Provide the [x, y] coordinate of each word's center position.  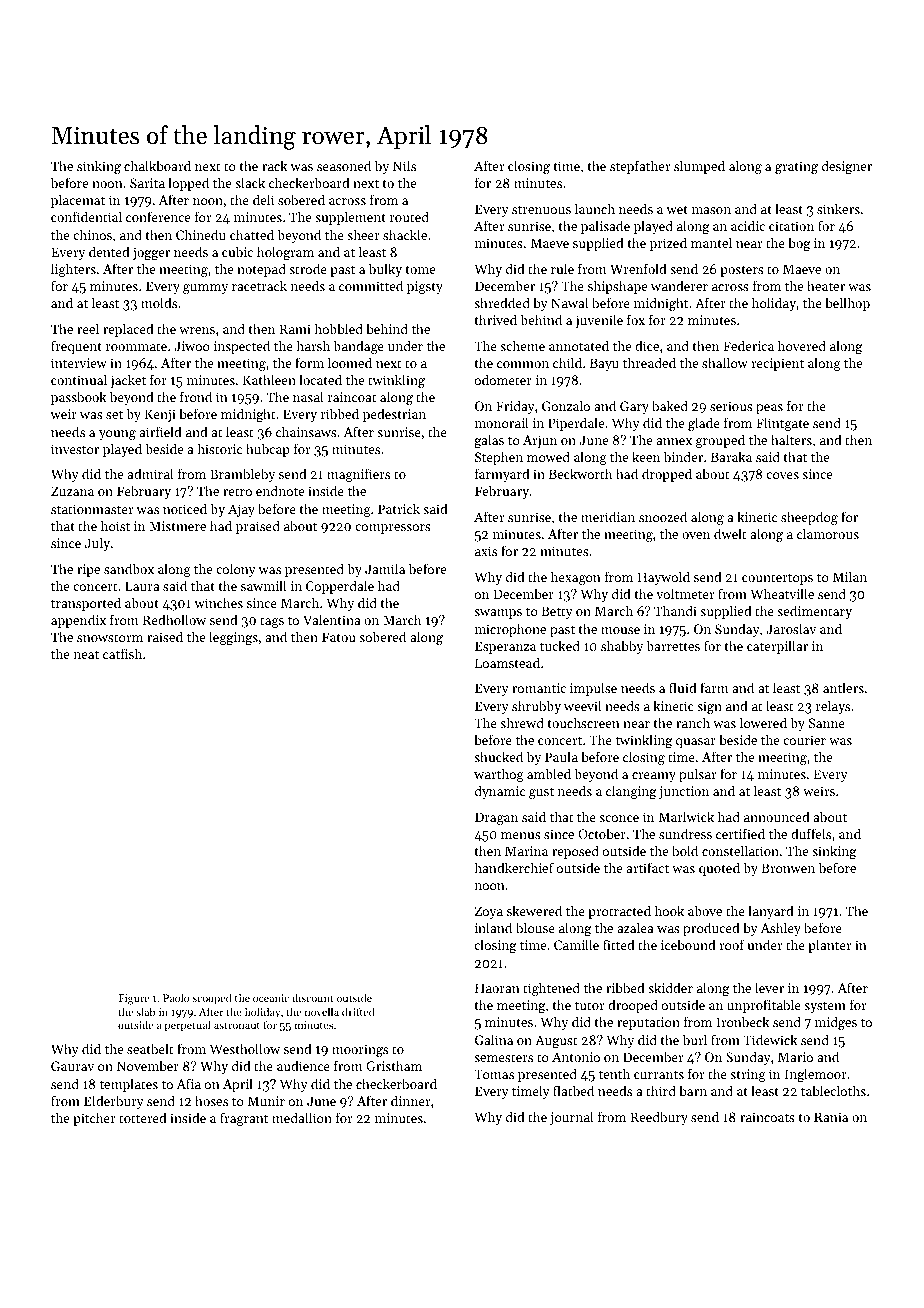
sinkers [838, 208]
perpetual [187, 1026]
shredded [502, 302]
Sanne [827, 723]
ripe [88, 570]
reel [88, 328]
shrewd [522, 722]
